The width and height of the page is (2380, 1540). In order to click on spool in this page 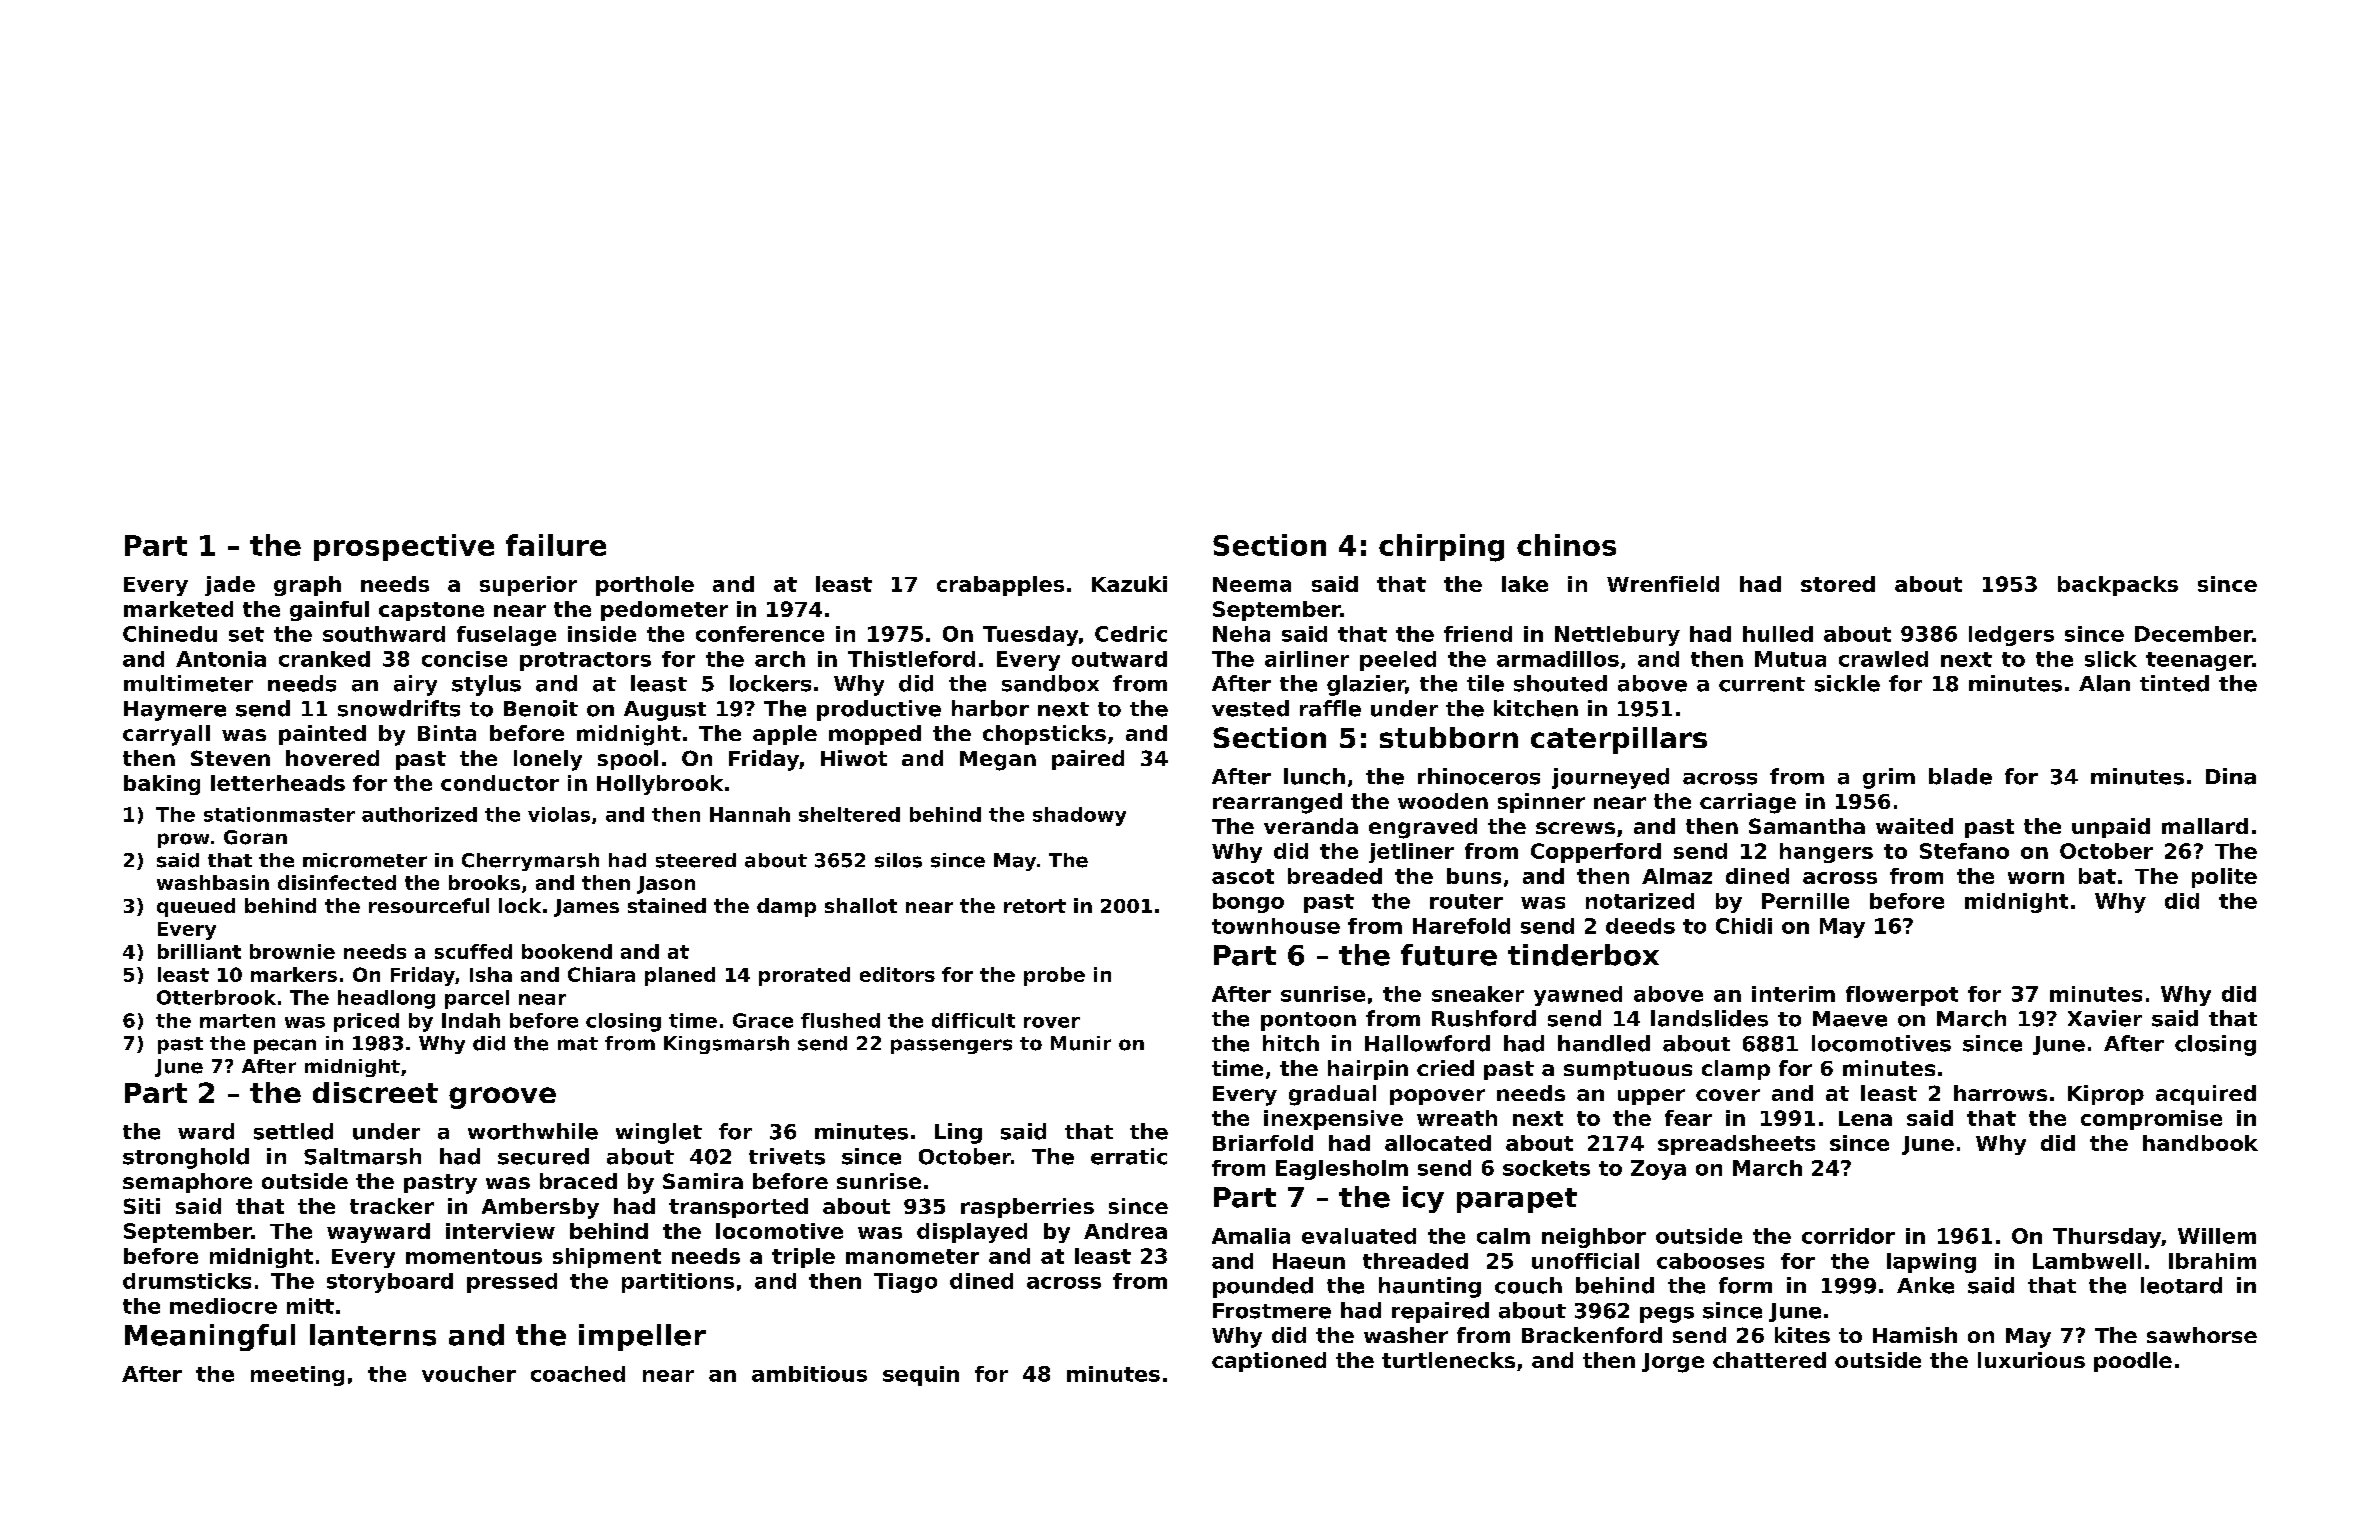, I will do `click(628, 760)`.
